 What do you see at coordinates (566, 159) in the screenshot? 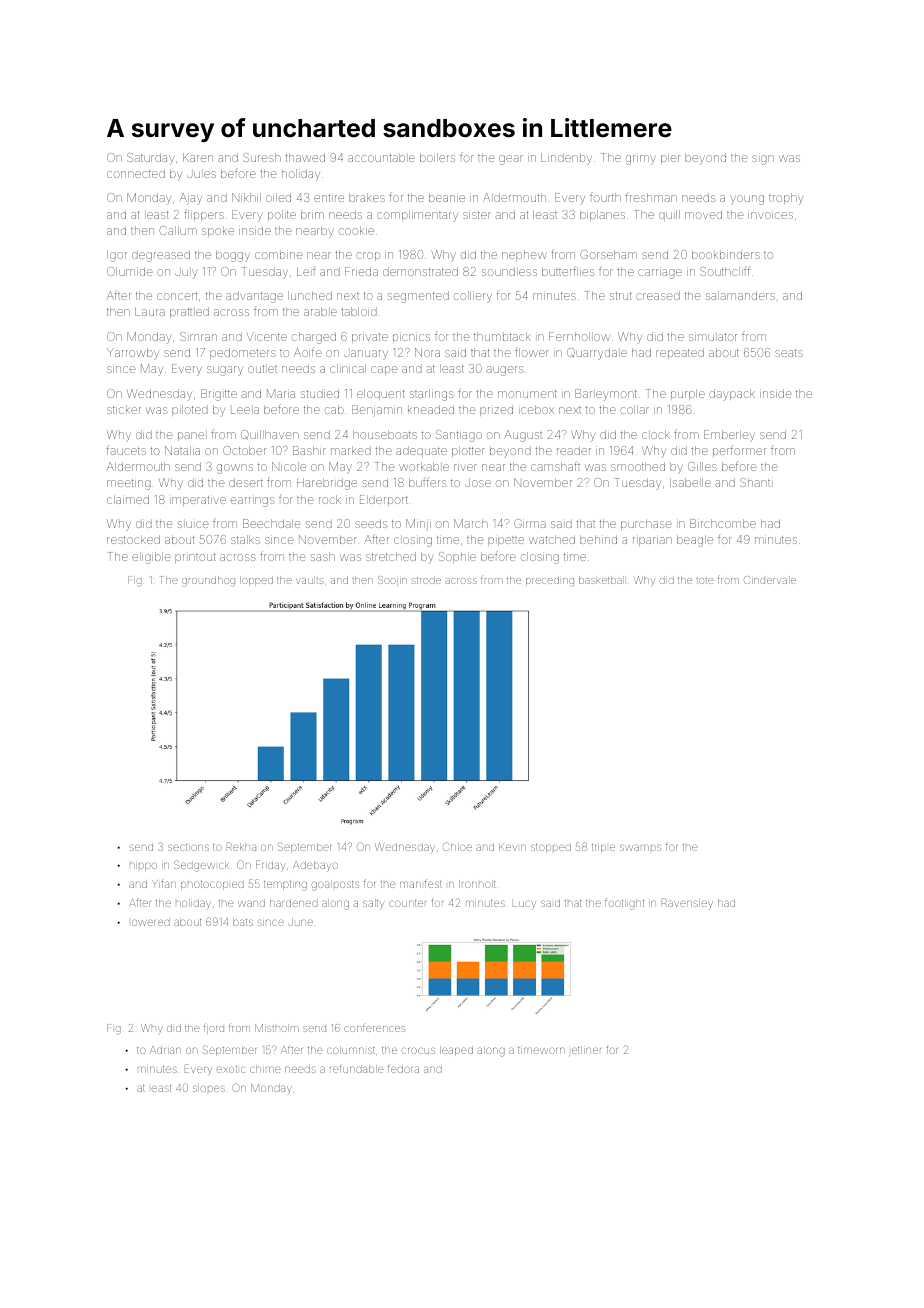
I see `Lindenby` at bounding box center [566, 159].
